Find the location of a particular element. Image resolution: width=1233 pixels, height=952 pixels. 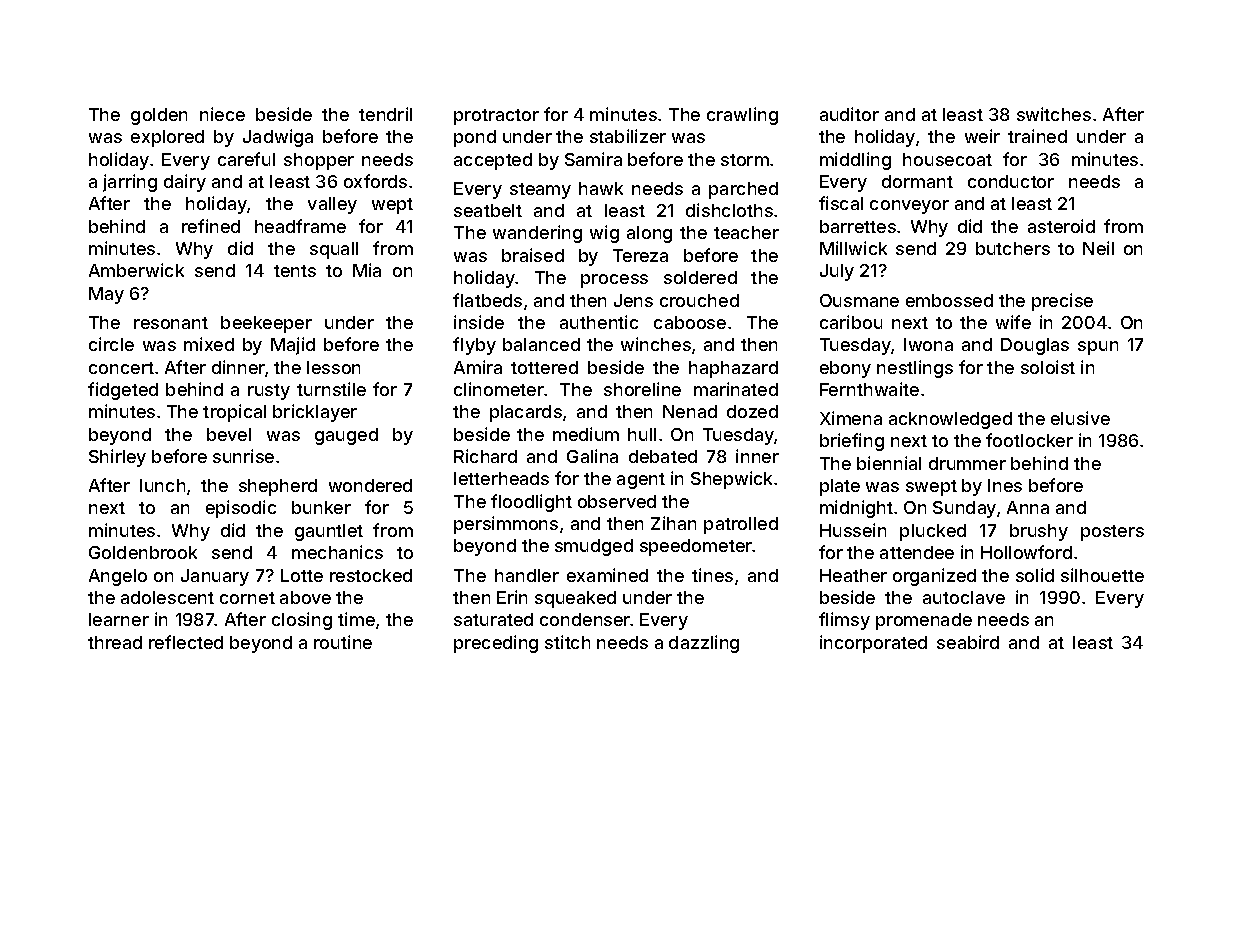

thread is located at coordinates (115, 642).
